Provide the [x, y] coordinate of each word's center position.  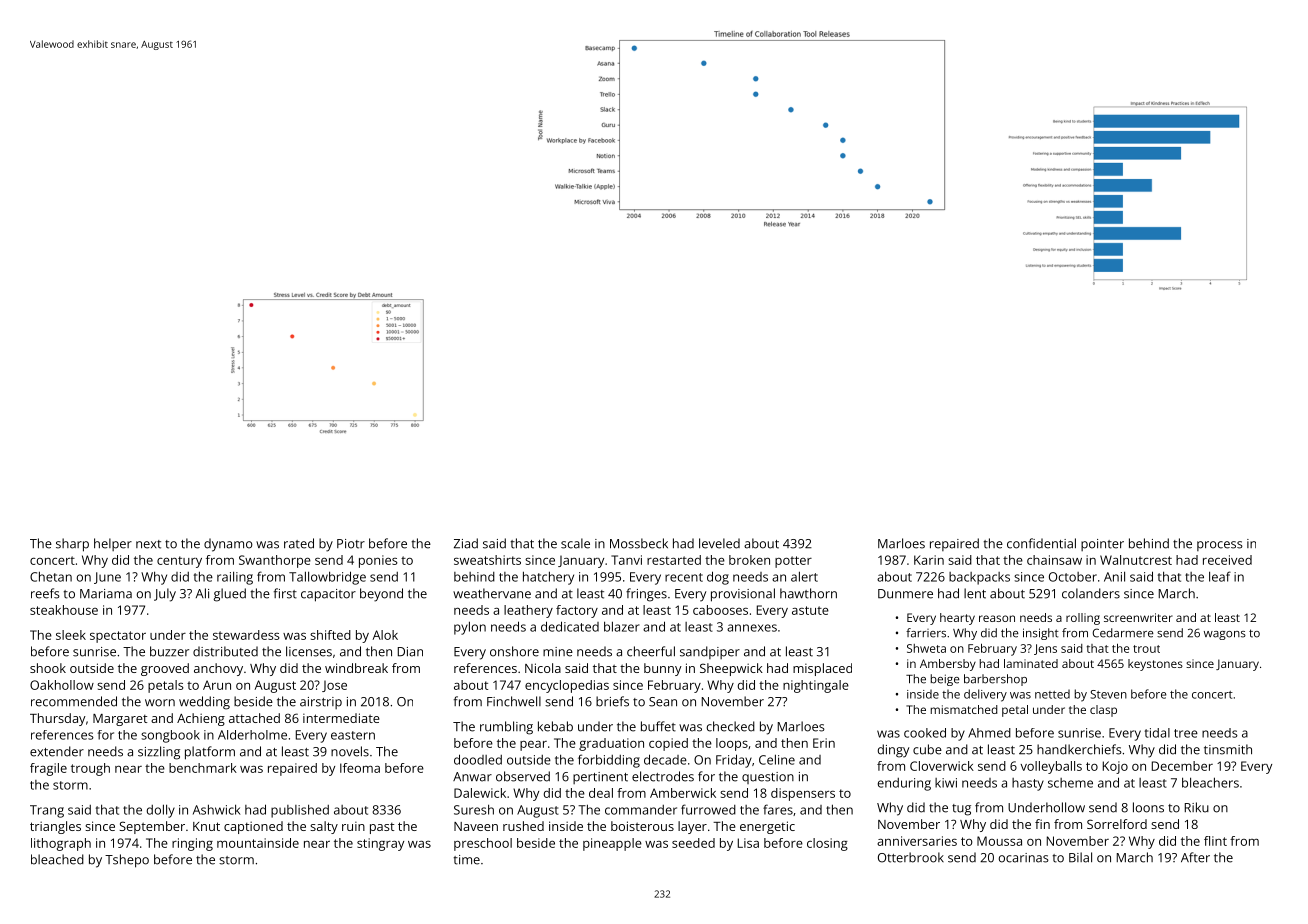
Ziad [466, 543]
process [1220, 546]
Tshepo [127, 861]
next [148, 544]
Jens [1045, 649]
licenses [309, 651]
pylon [470, 628]
